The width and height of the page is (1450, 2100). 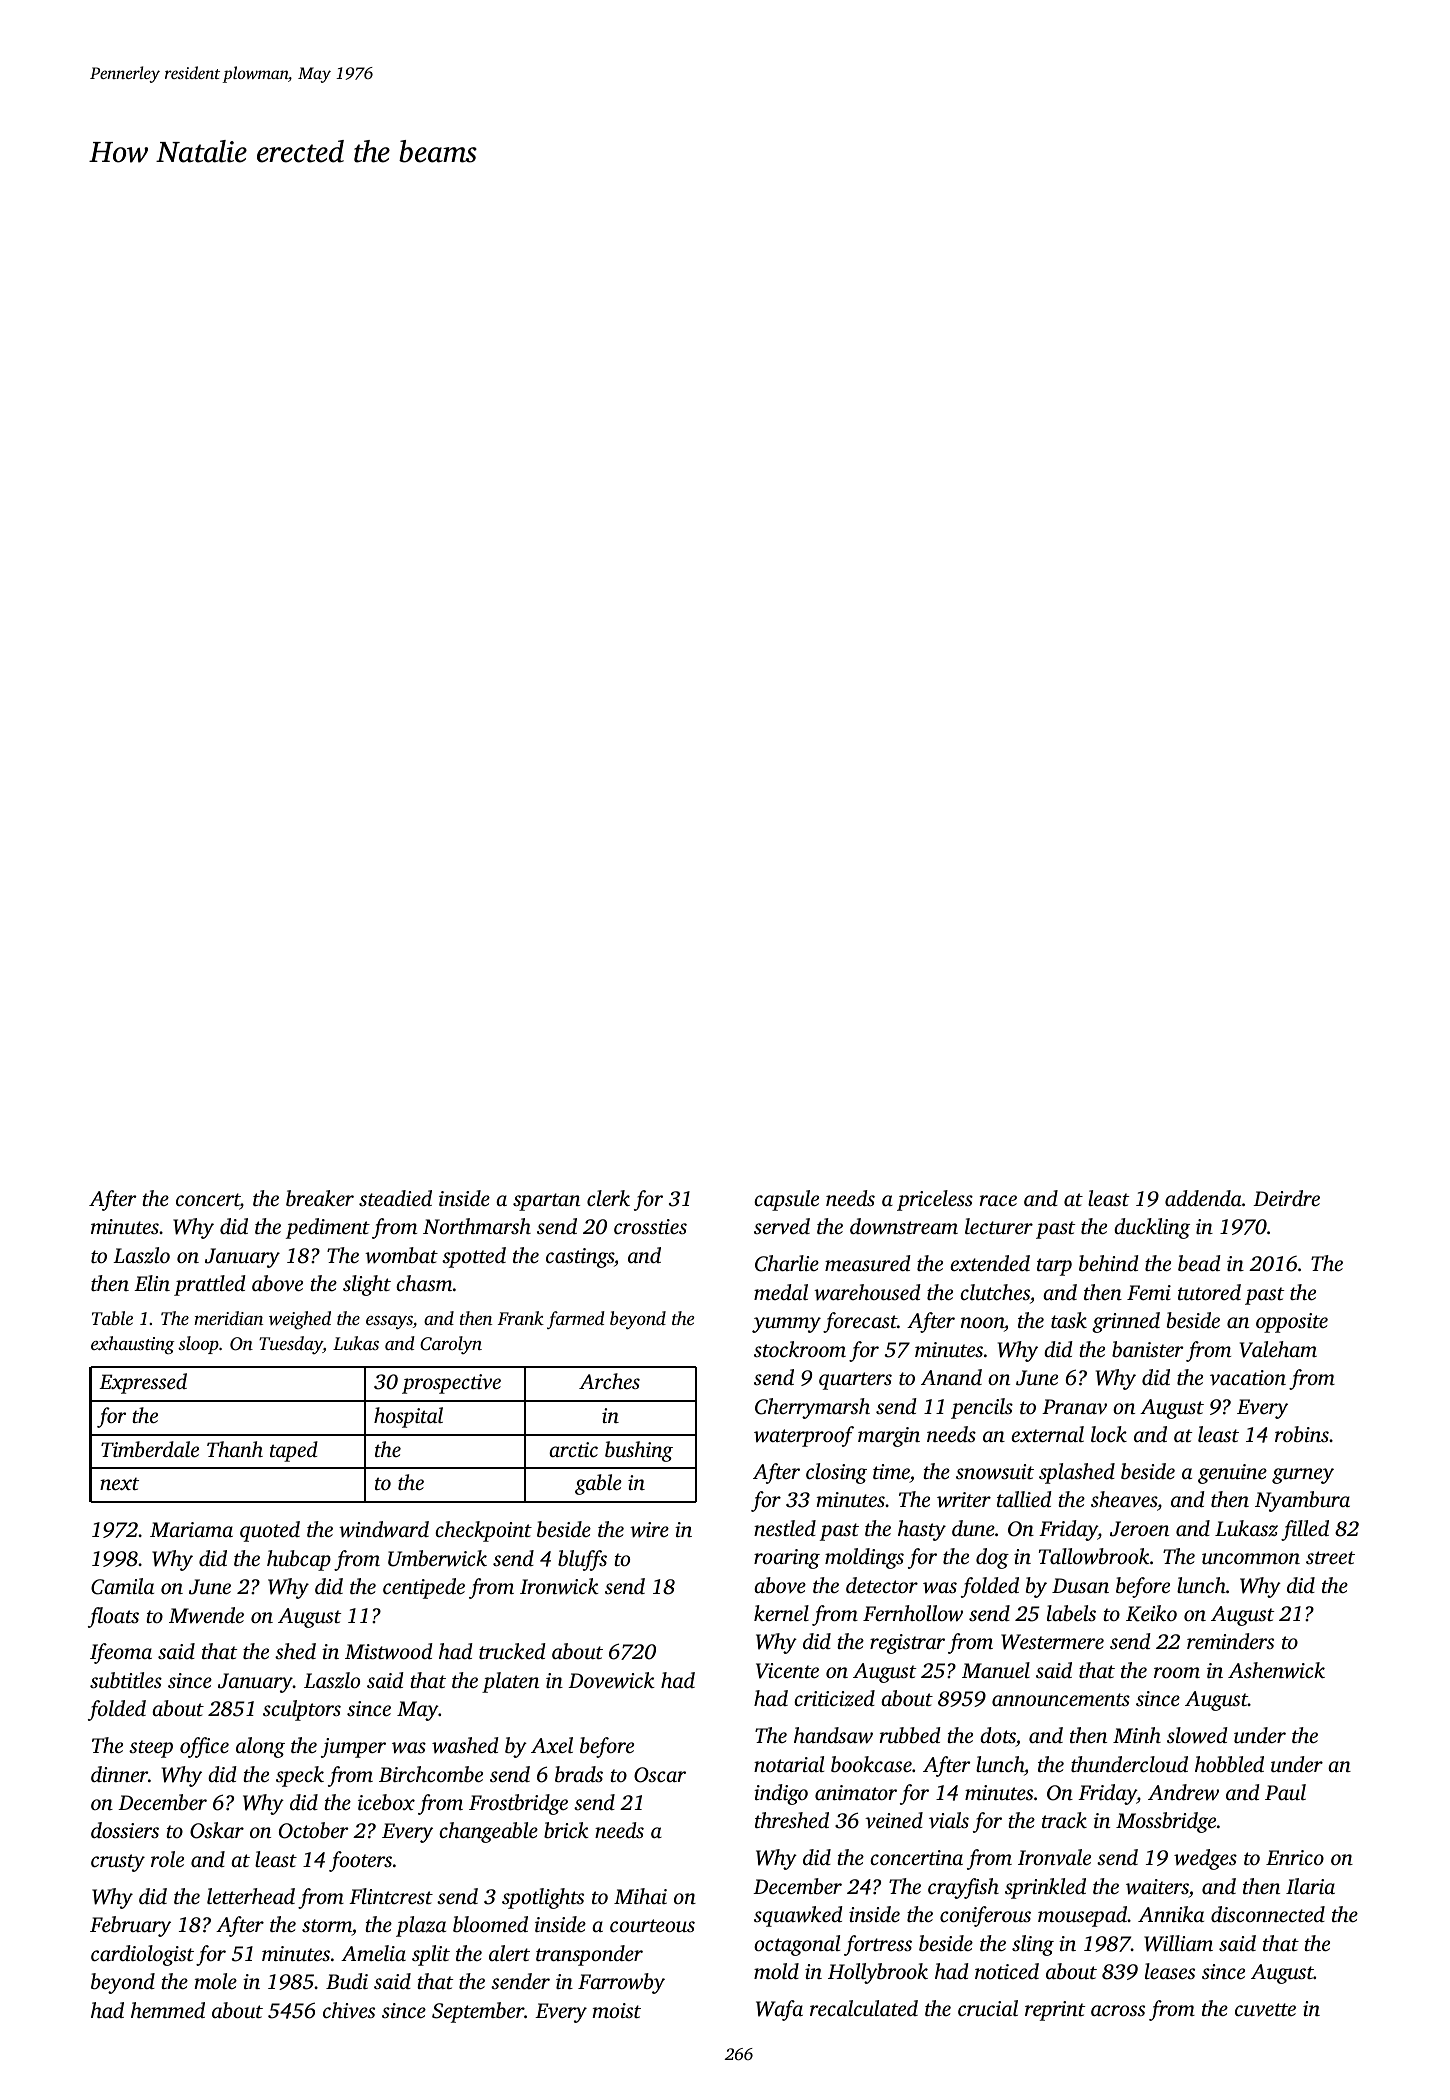 I want to click on capsule, so click(x=786, y=1200).
